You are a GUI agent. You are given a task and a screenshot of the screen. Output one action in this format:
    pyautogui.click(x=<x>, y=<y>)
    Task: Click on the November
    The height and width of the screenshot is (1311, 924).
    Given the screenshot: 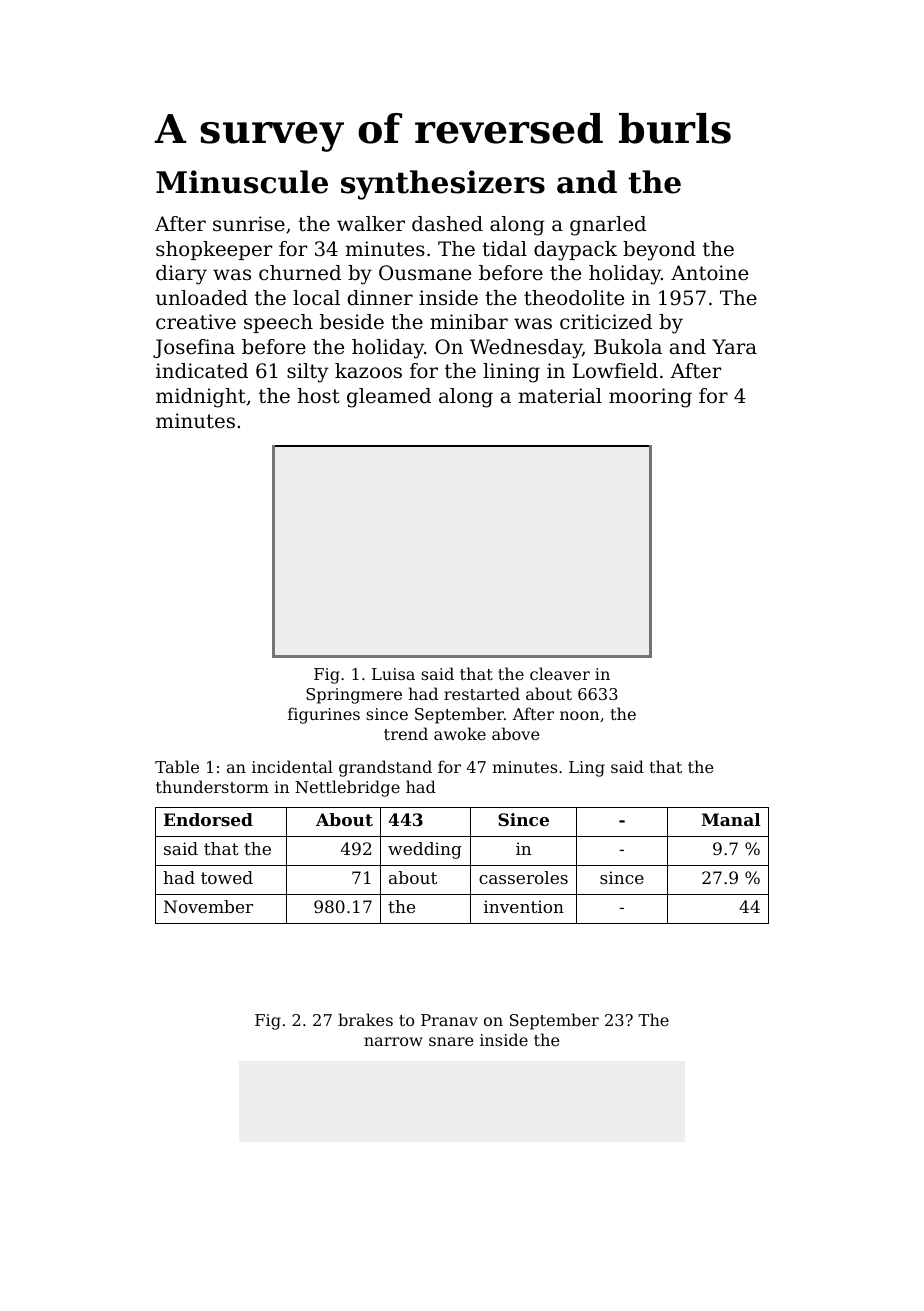 What is the action you would take?
    pyautogui.click(x=208, y=906)
